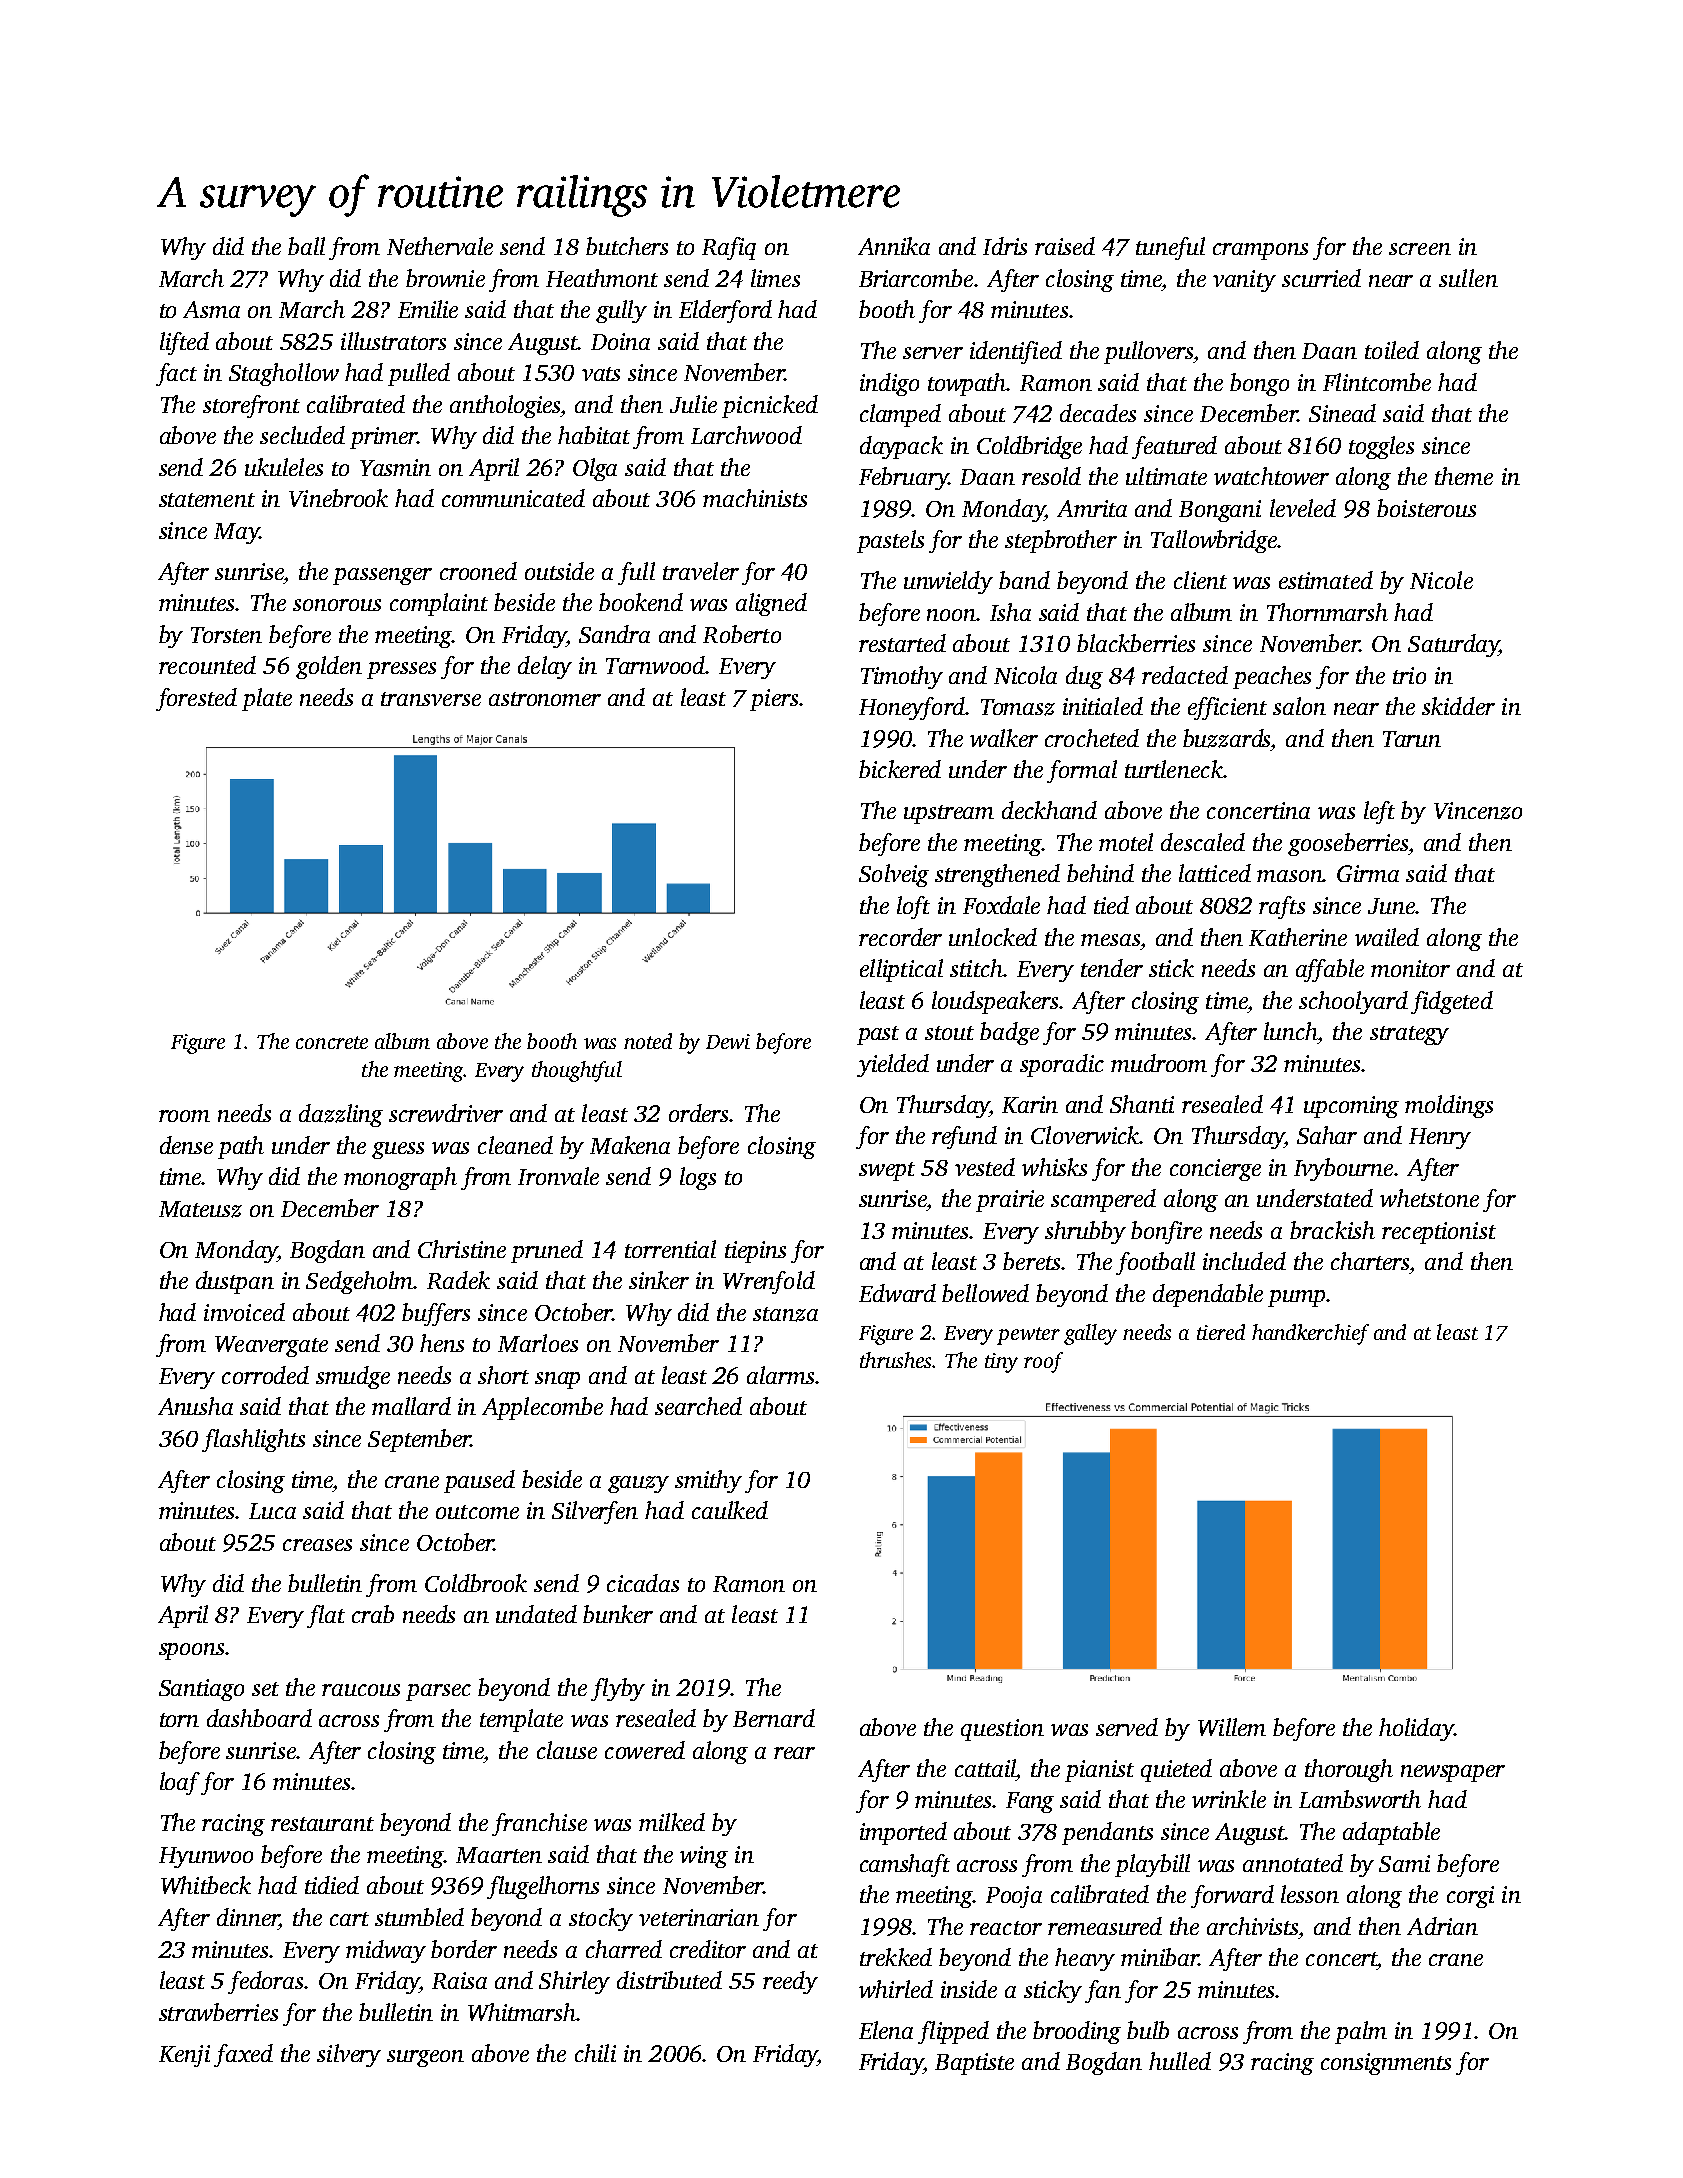 This document has width=1683, height=2178. Describe the element at coordinates (207, 500) in the document. I see `statement` at that location.
